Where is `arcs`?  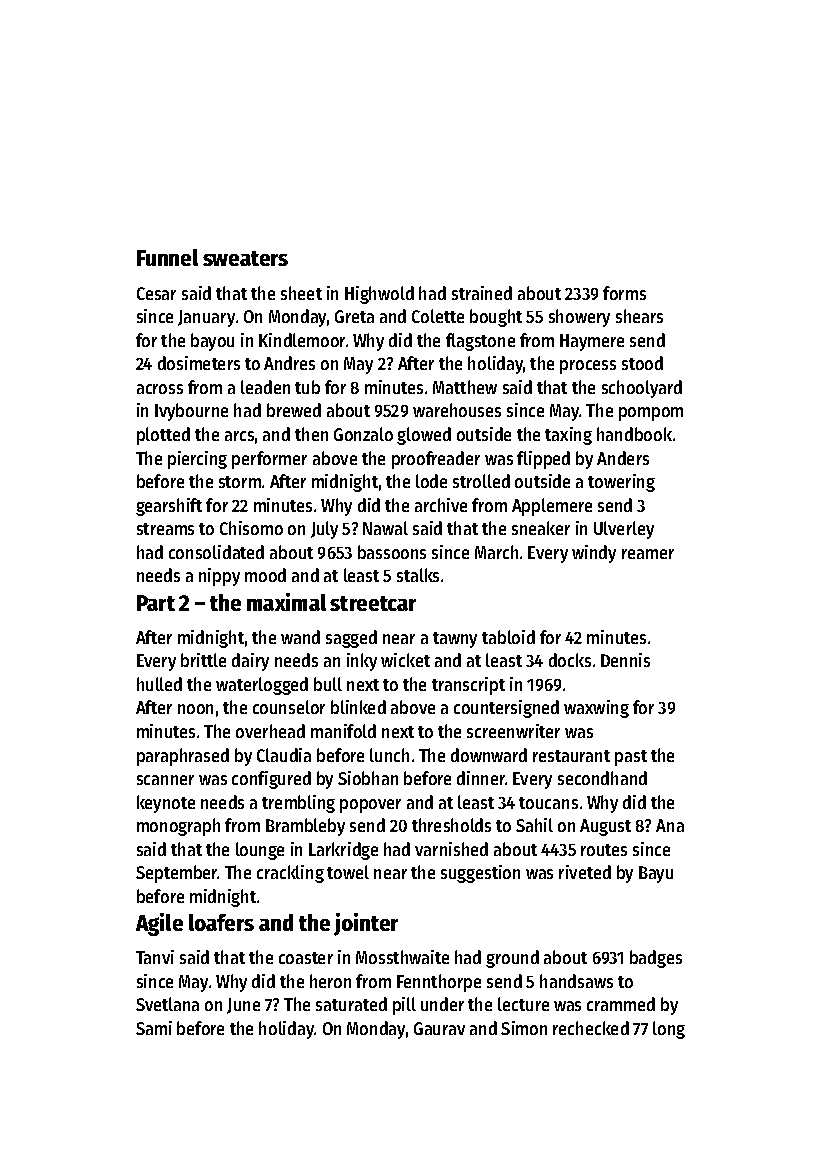 arcs is located at coordinates (239, 436).
